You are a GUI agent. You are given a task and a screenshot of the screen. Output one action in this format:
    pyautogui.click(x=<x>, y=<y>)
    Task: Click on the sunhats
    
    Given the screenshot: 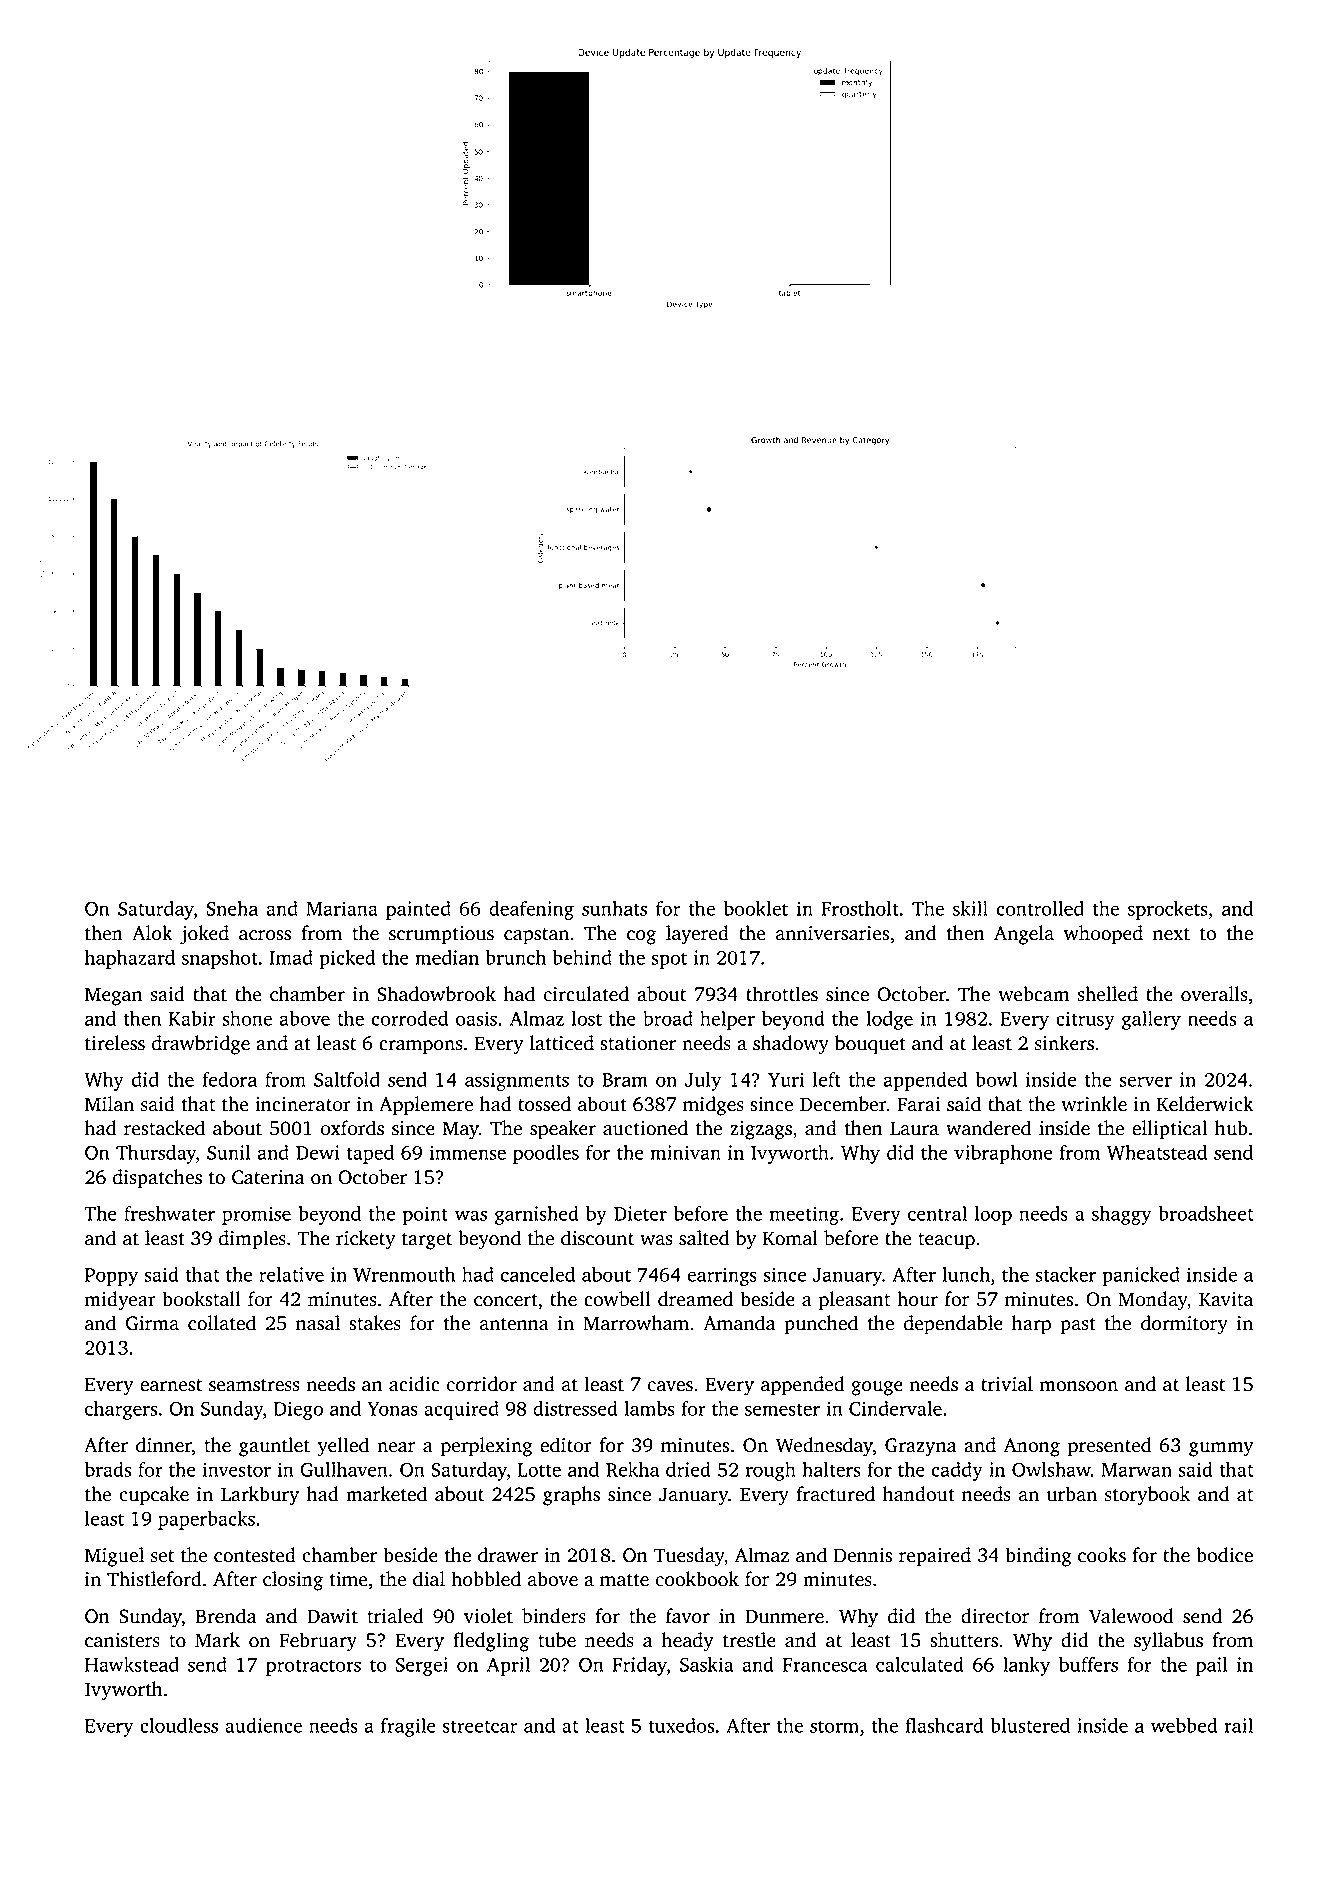 What is the action you would take?
    pyautogui.click(x=614, y=908)
